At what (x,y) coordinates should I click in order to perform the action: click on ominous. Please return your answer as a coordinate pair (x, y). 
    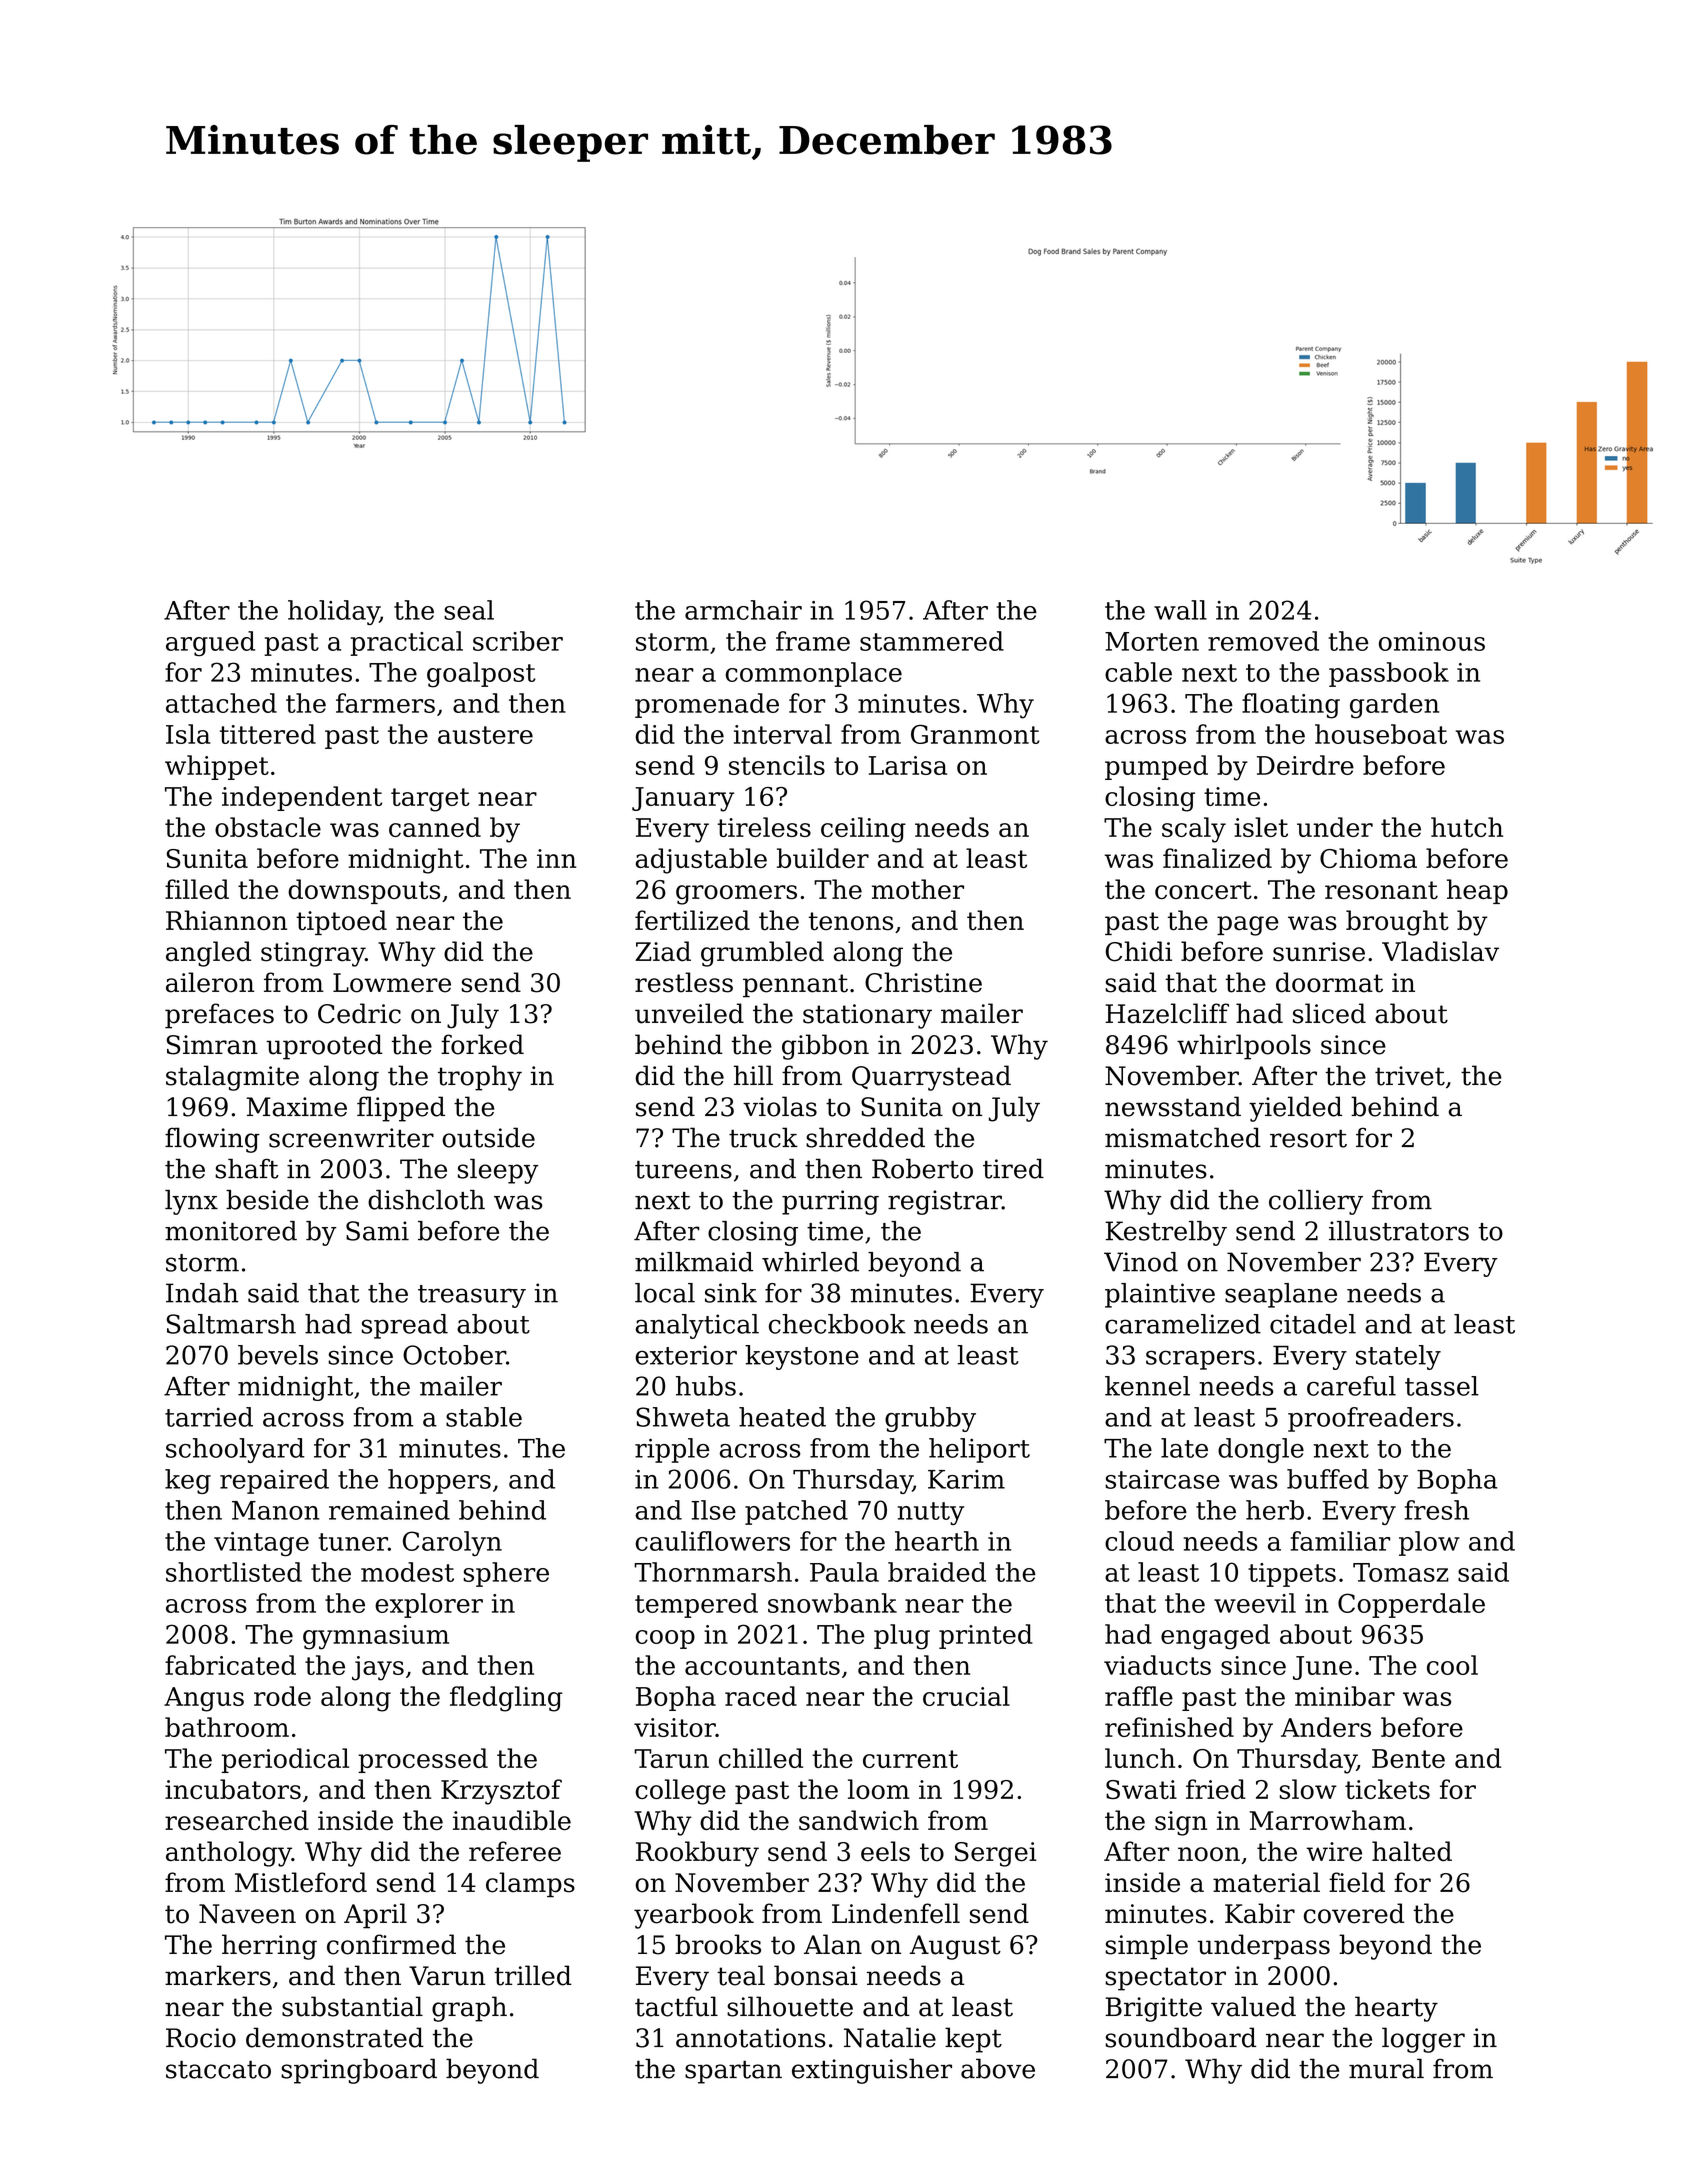
    Looking at the image, I should click on (1432, 641).
